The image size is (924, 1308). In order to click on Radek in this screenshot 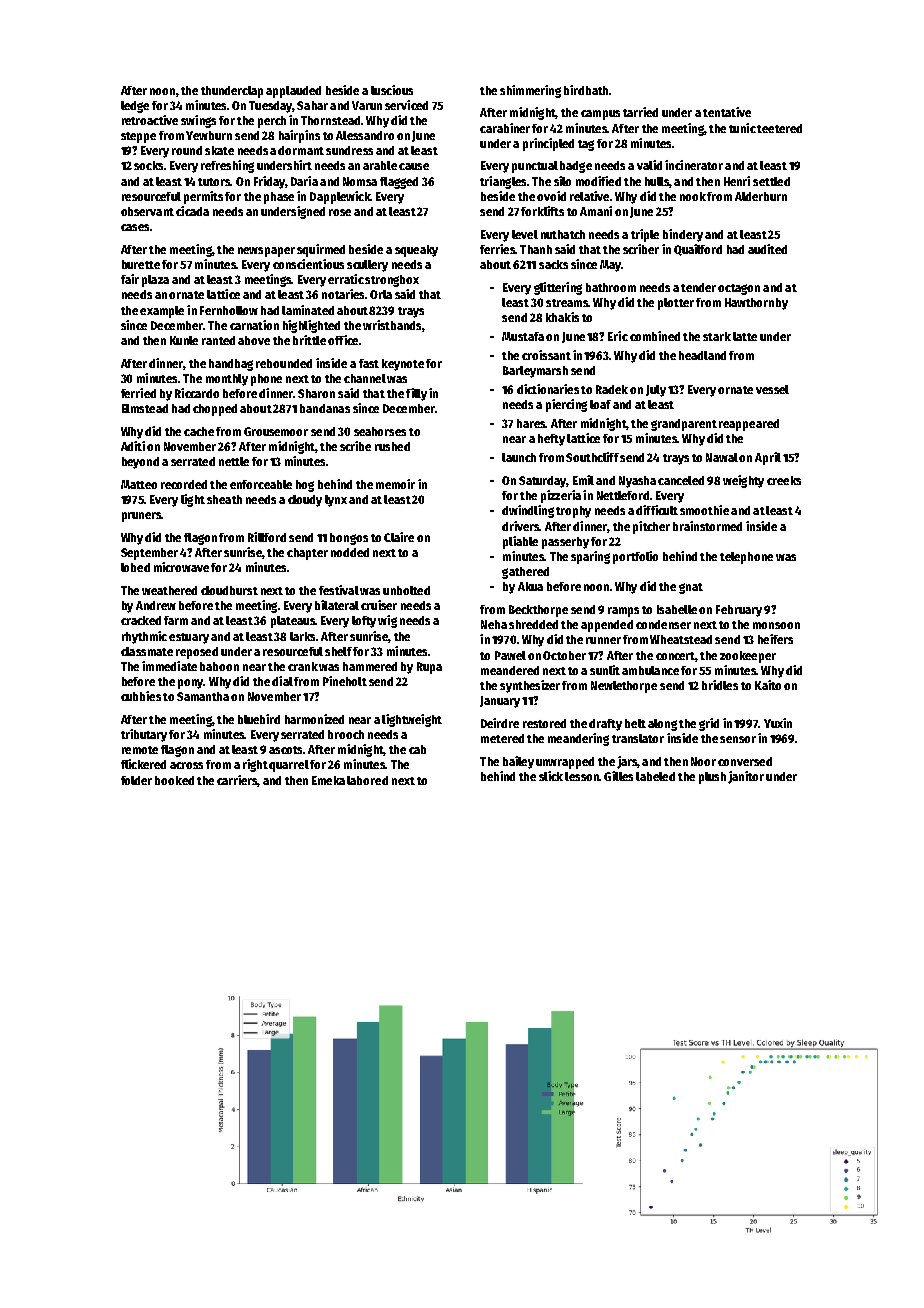, I will do `click(612, 389)`.
